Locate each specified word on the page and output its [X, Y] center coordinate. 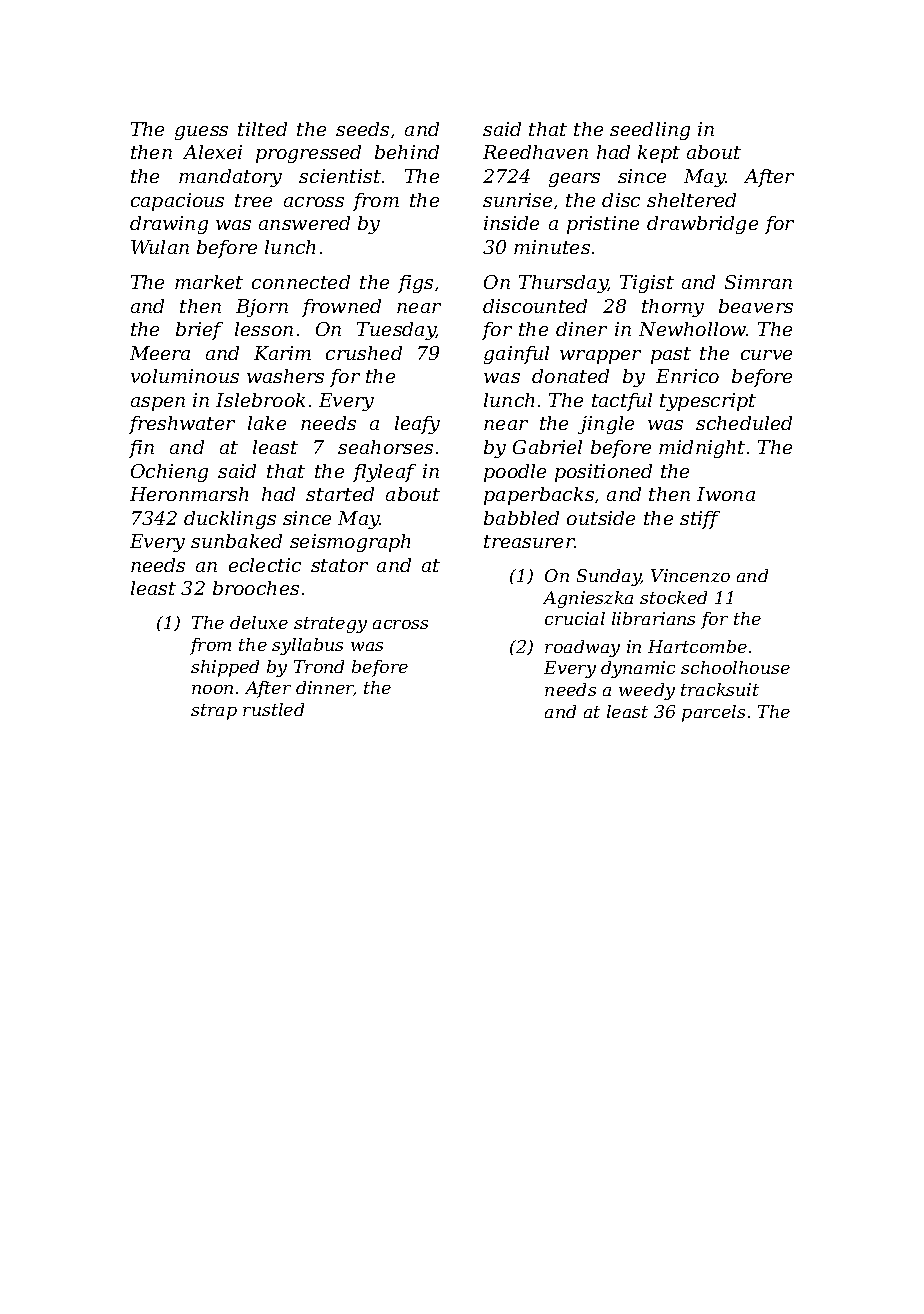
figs [415, 284]
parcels [713, 713]
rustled [273, 709]
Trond [319, 666]
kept [659, 154]
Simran [758, 282]
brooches [256, 588]
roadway [582, 648]
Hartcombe [697, 646]
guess [201, 133]
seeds [362, 129]
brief [199, 331]
